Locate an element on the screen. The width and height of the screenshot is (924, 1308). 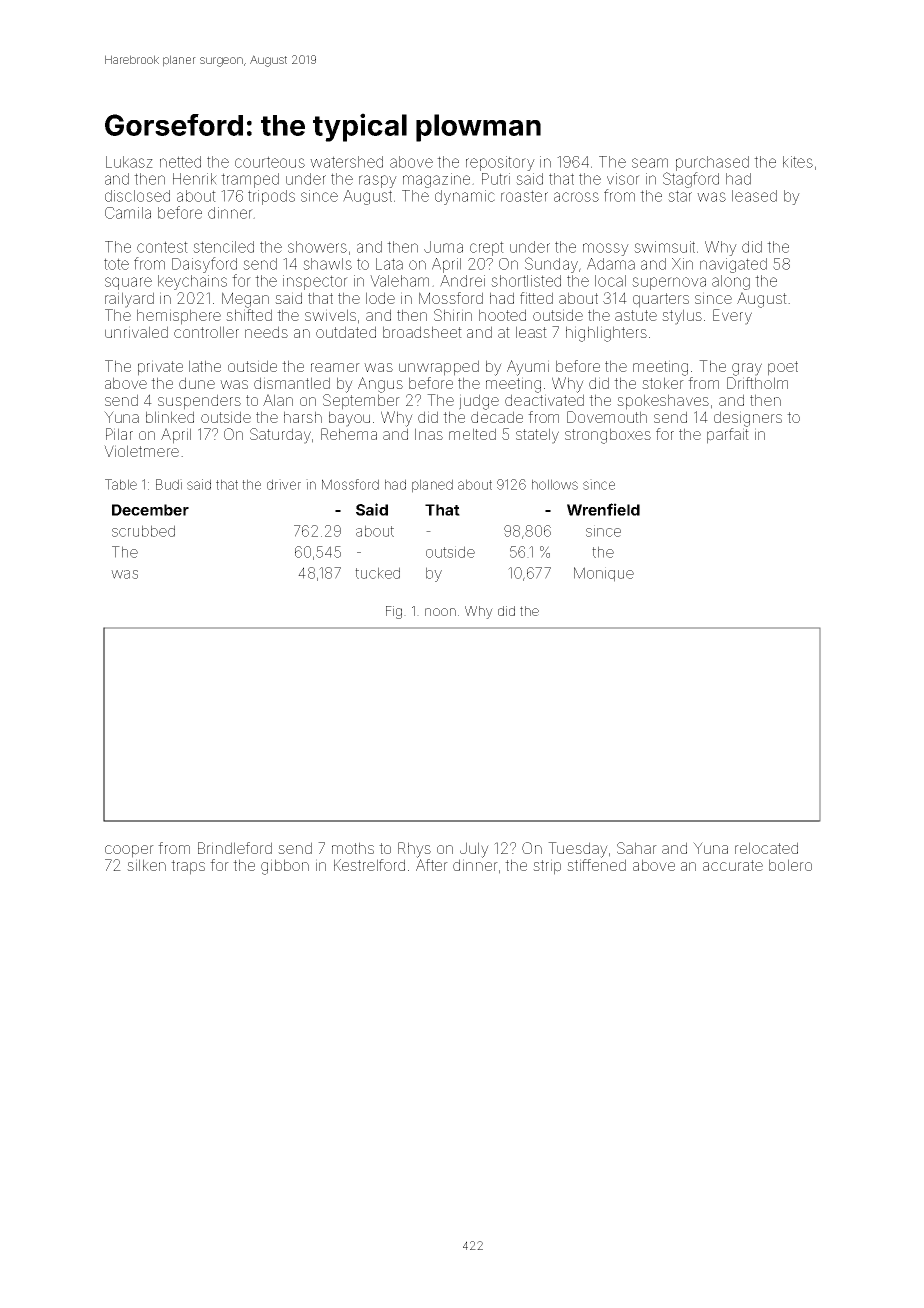
contest is located at coordinates (162, 247).
